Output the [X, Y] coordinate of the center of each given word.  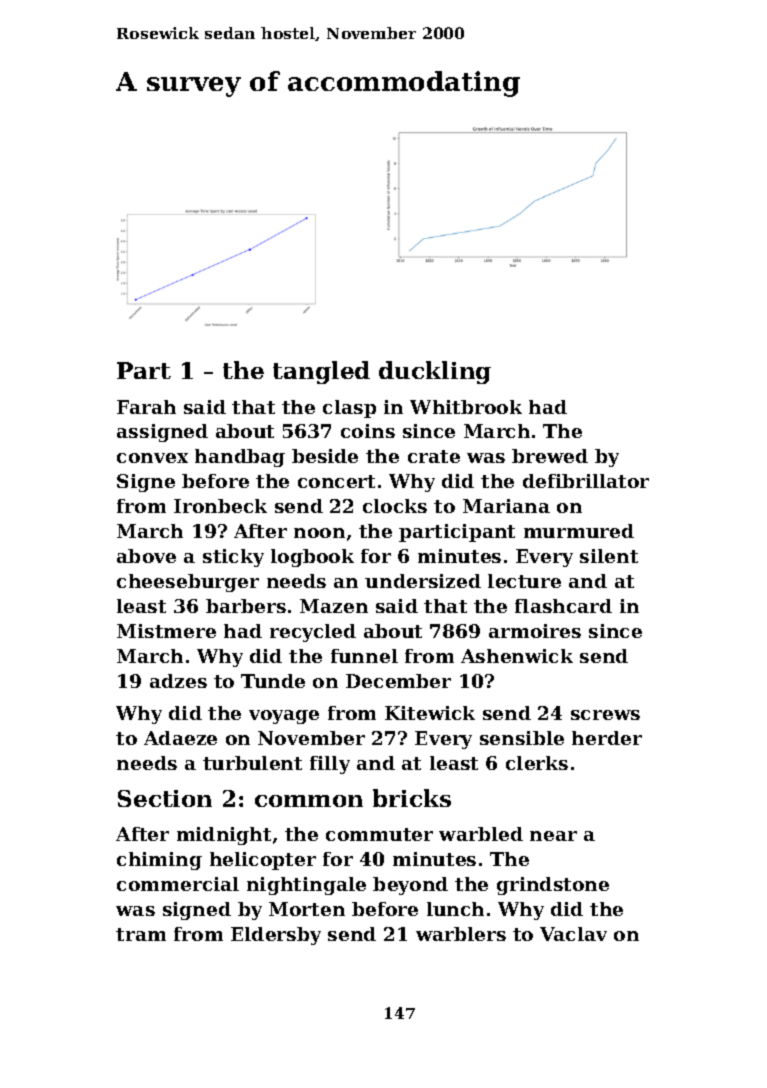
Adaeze [180, 738]
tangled [321, 372]
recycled [313, 633]
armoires [535, 631]
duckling [435, 372]
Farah [146, 407]
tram [141, 934]
